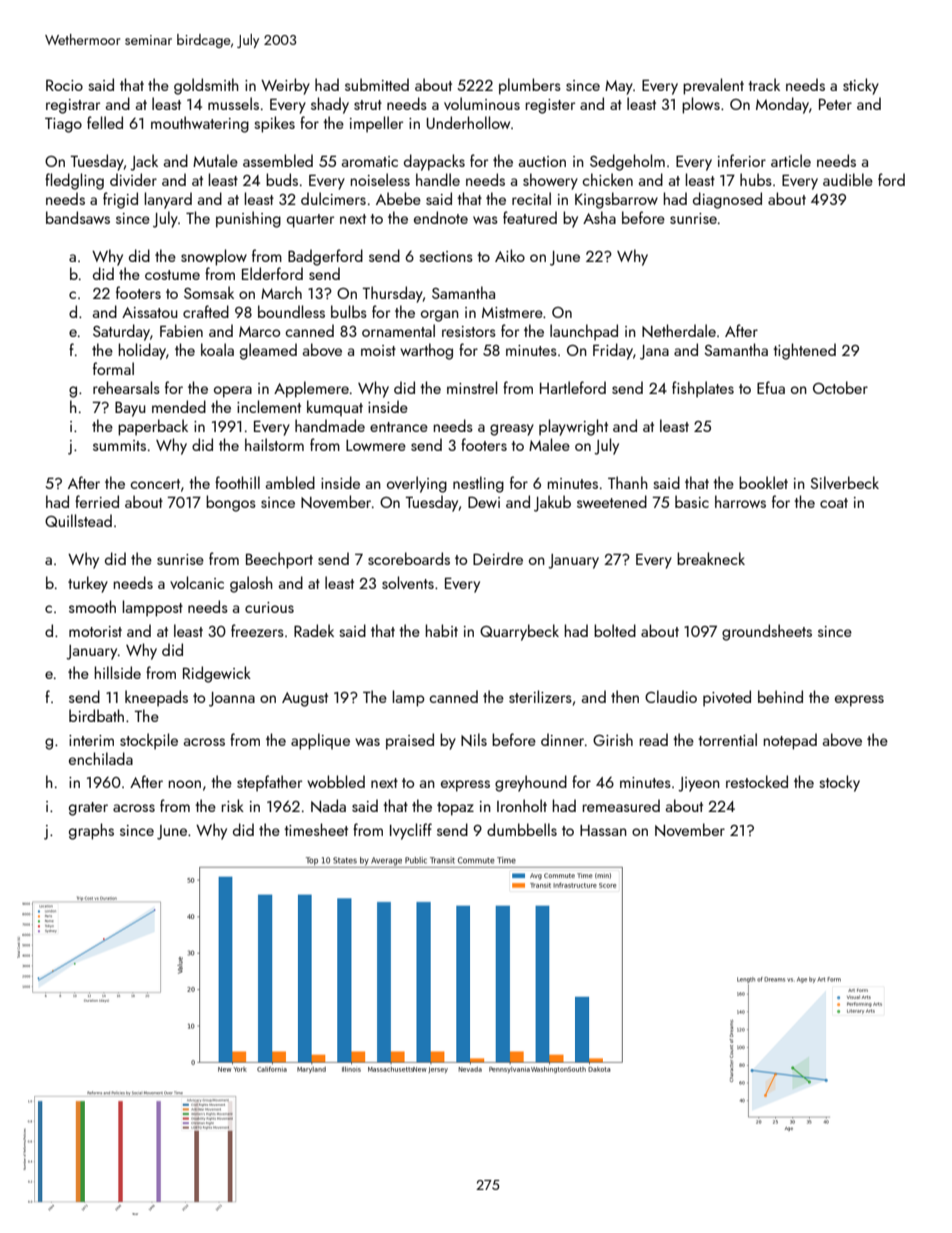  What do you see at coordinates (522, 829) in the screenshot?
I see `dumbbells` at bounding box center [522, 829].
